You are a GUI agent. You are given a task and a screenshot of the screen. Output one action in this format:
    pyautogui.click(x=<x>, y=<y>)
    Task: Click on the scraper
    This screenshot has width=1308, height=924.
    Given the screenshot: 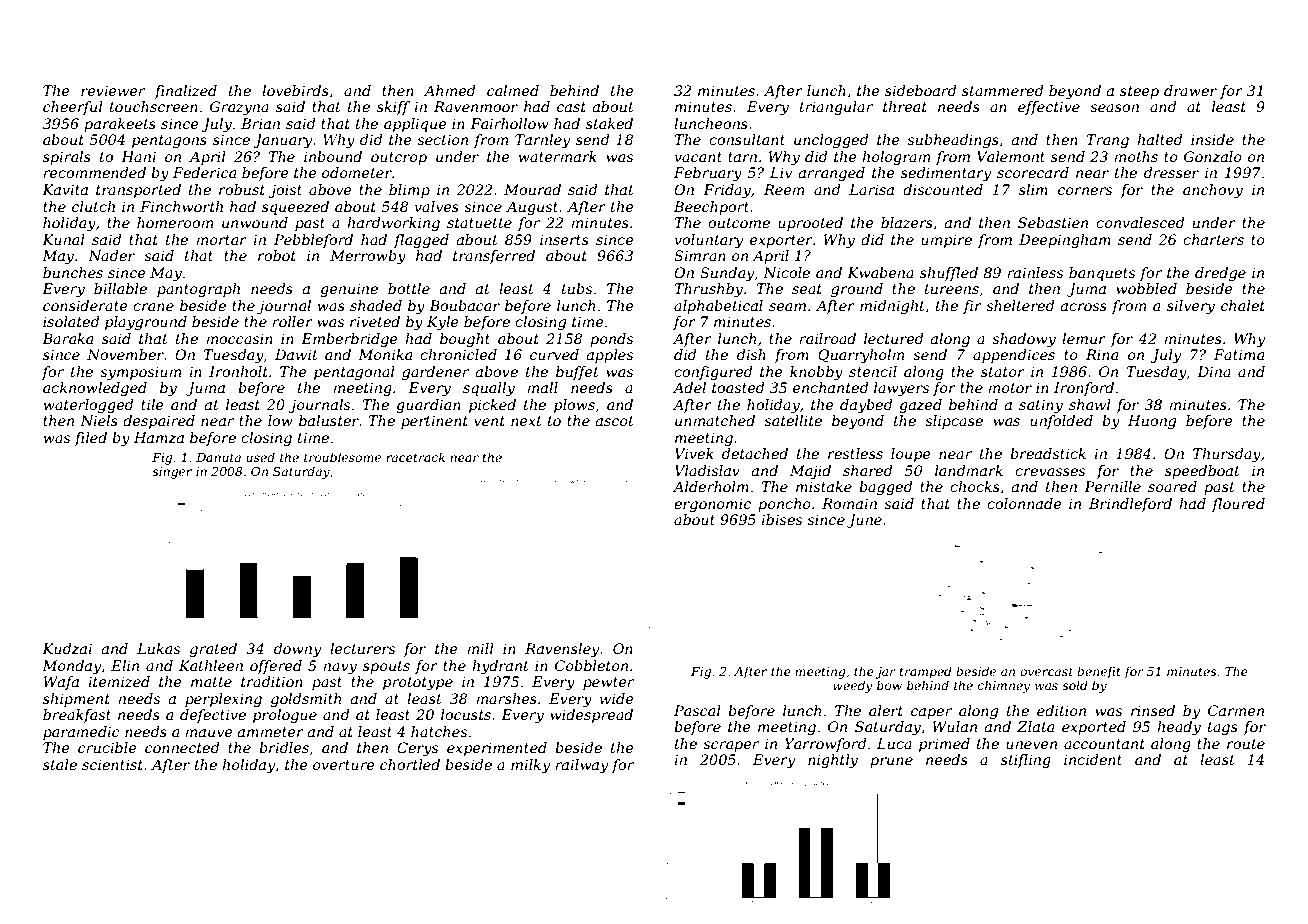 What is the action you would take?
    pyautogui.click(x=731, y=746)
